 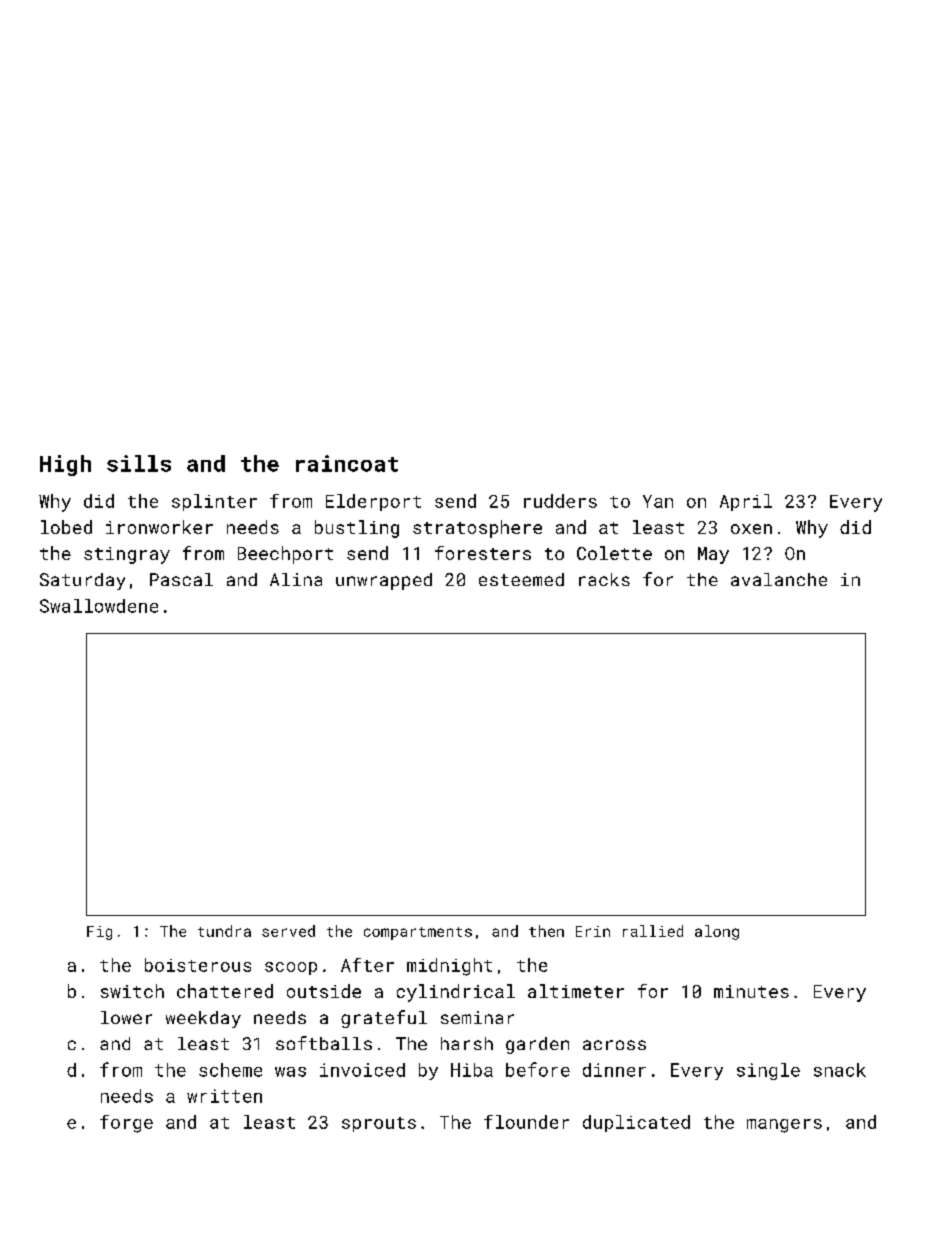 I want to click on flounder, so click(x=526, y=1122).
